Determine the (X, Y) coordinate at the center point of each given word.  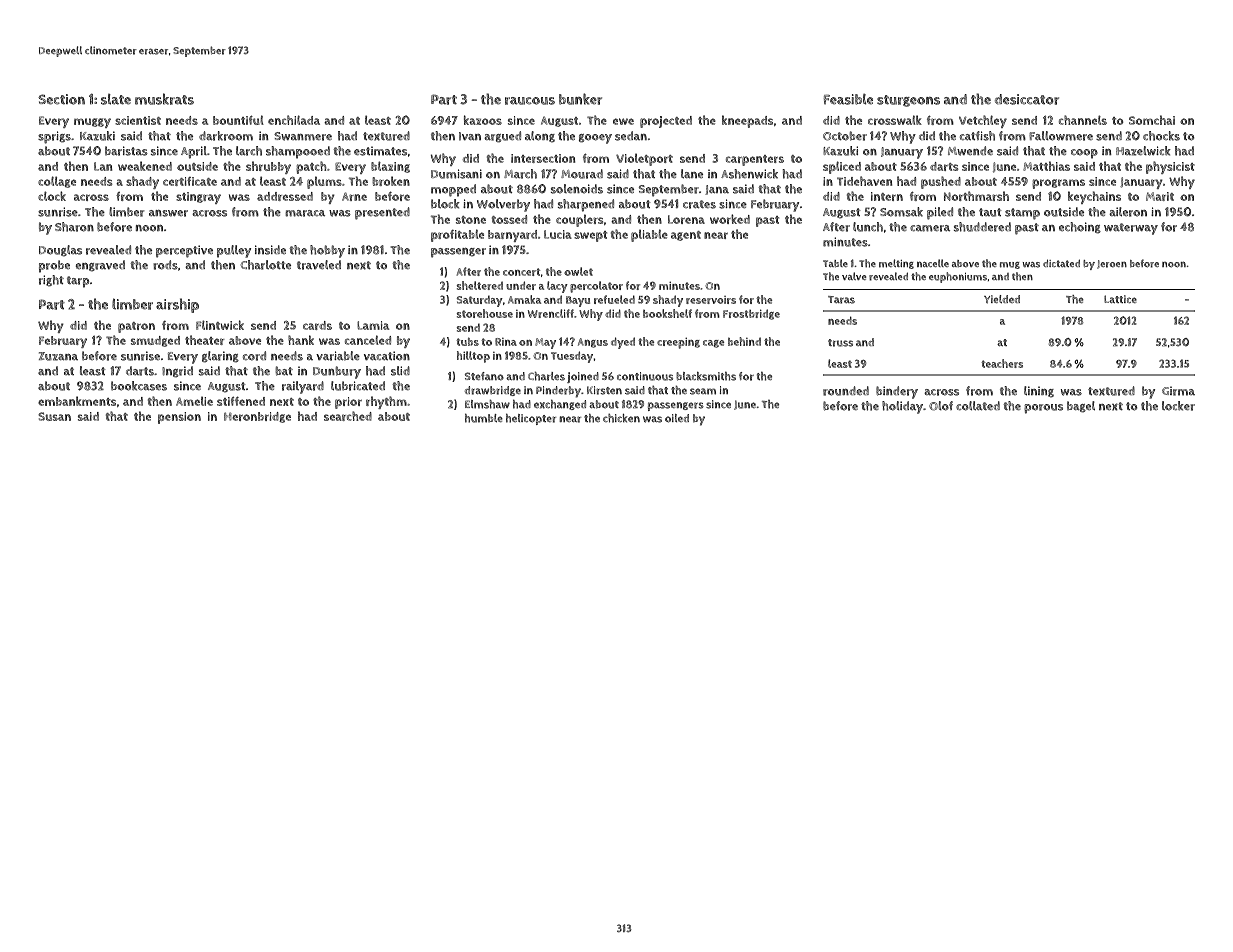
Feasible (848, 99)
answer (168, 213)
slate (116, 99)
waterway (1131, 229)
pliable (649, 235)
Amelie (194, 401)
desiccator (1027, 99)
